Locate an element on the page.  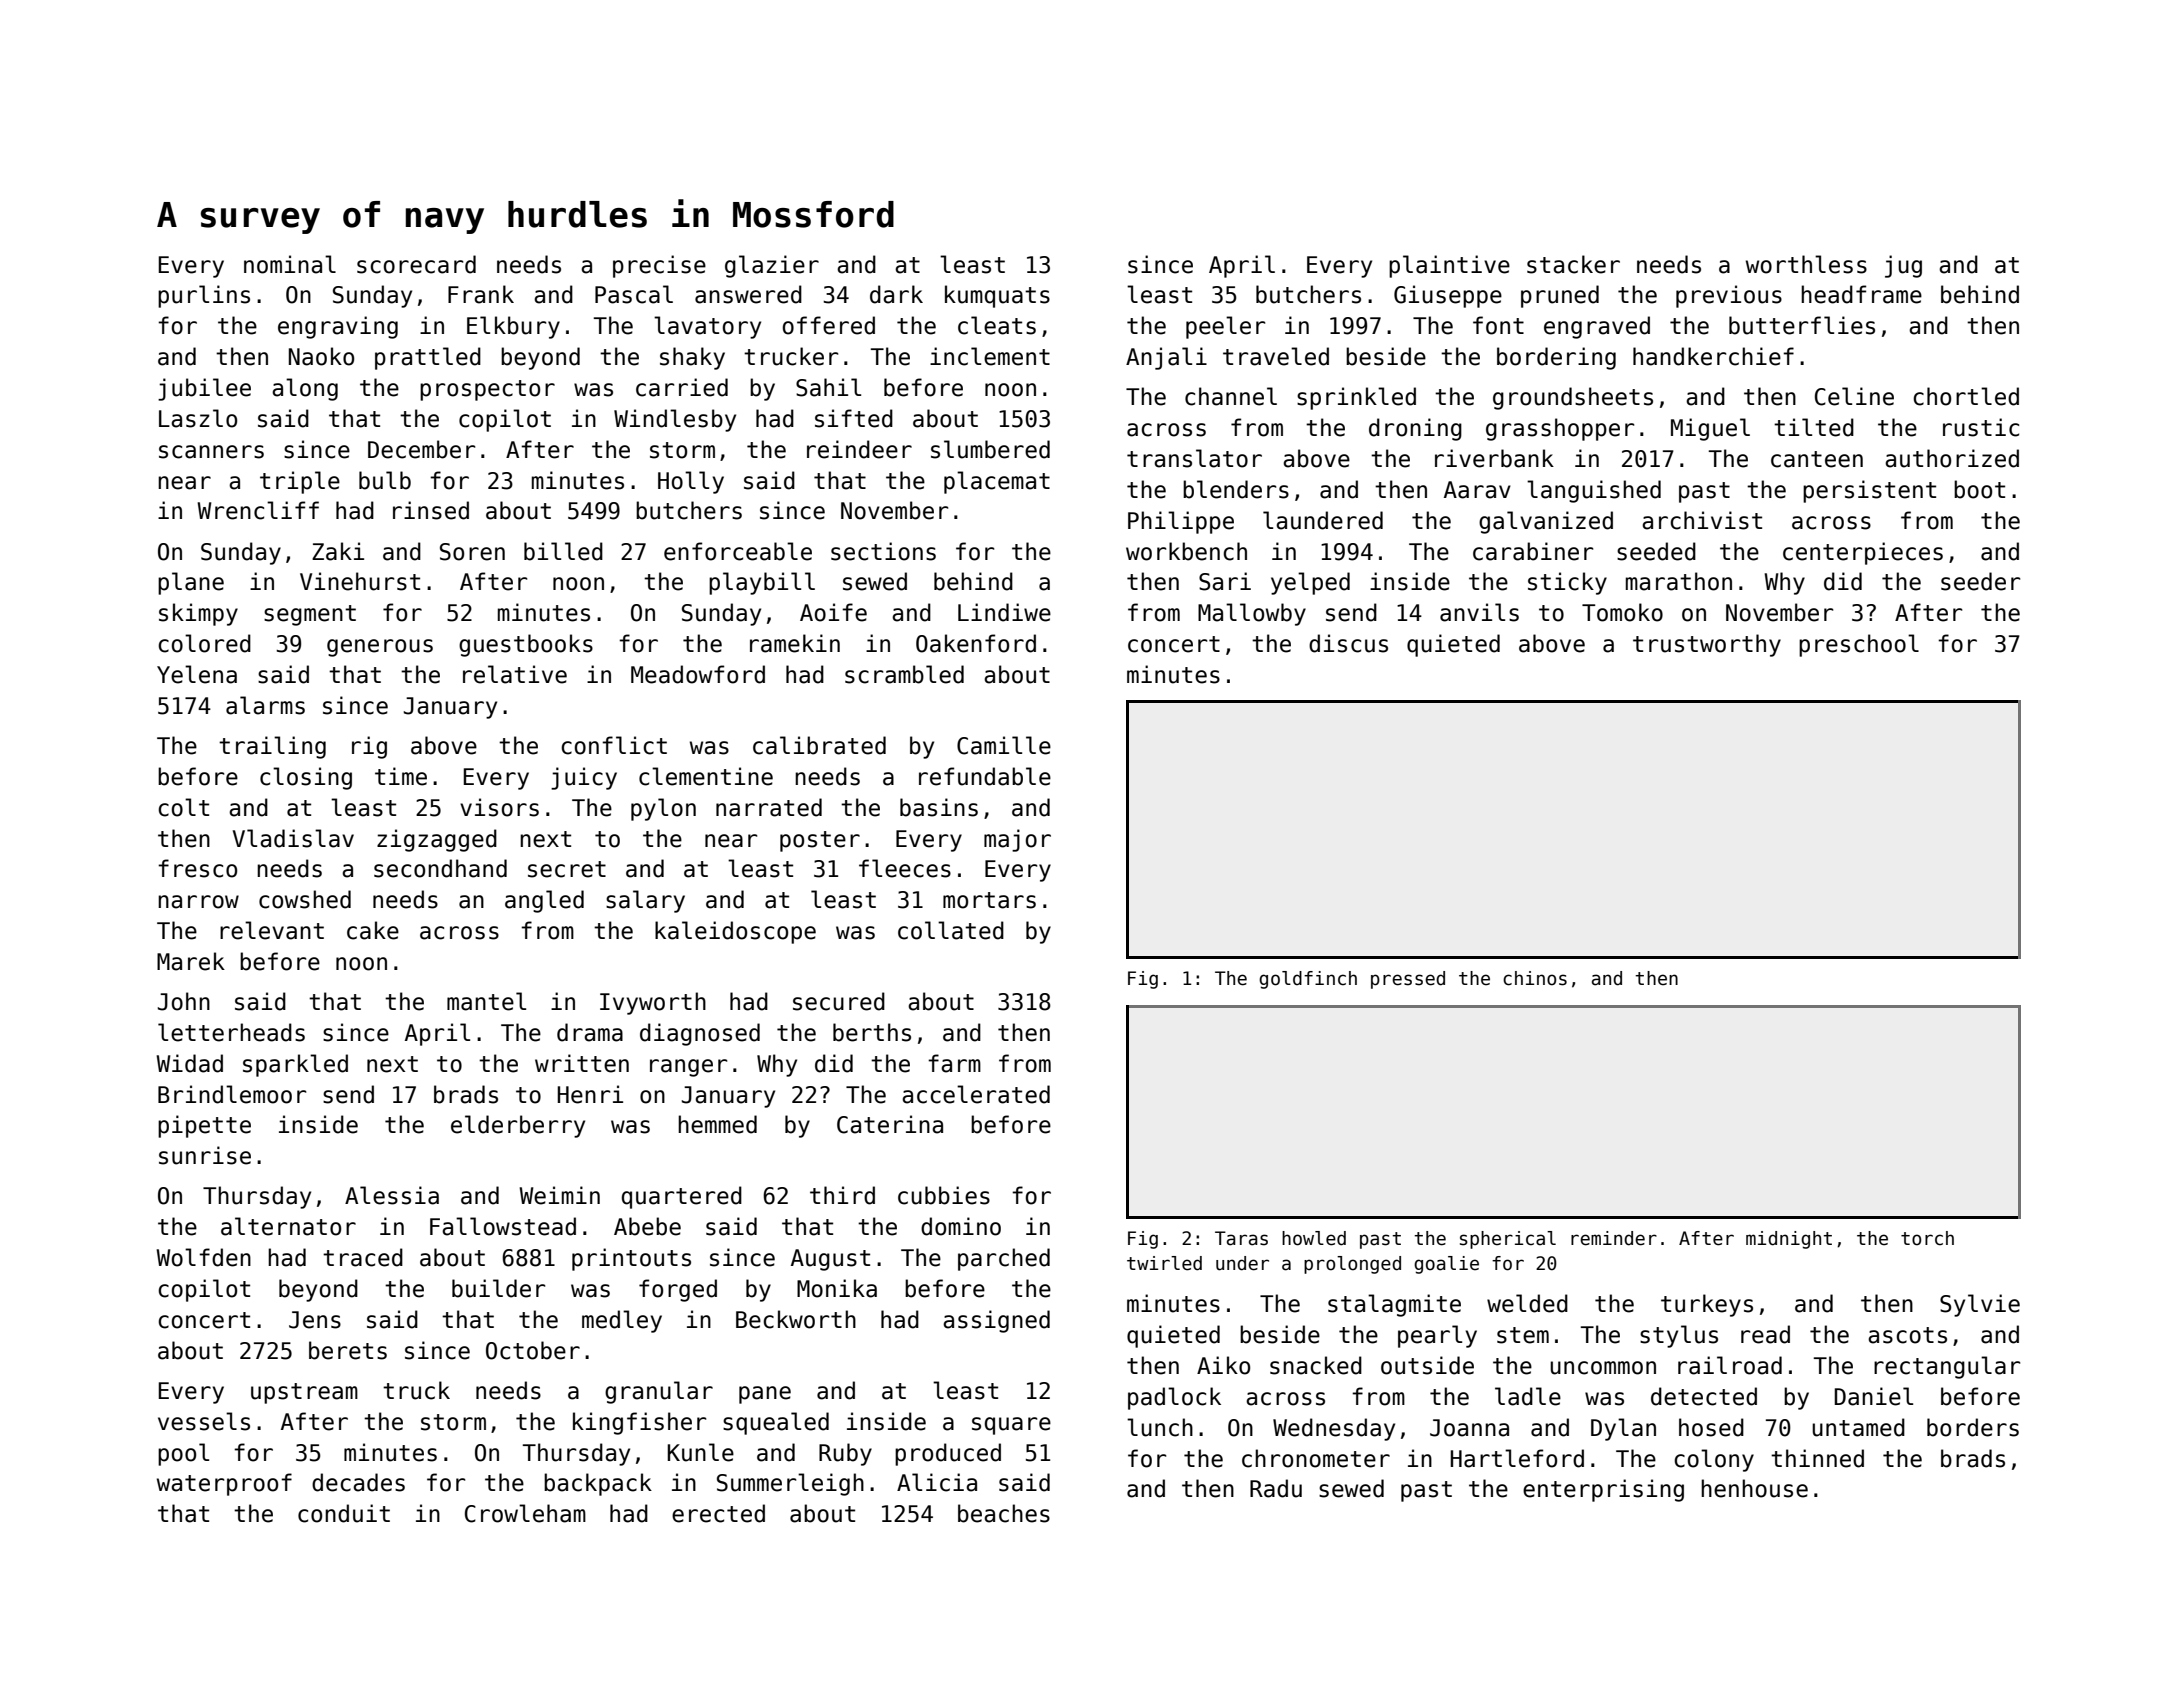
enterprising is located at coordinates (1603, 1490).
